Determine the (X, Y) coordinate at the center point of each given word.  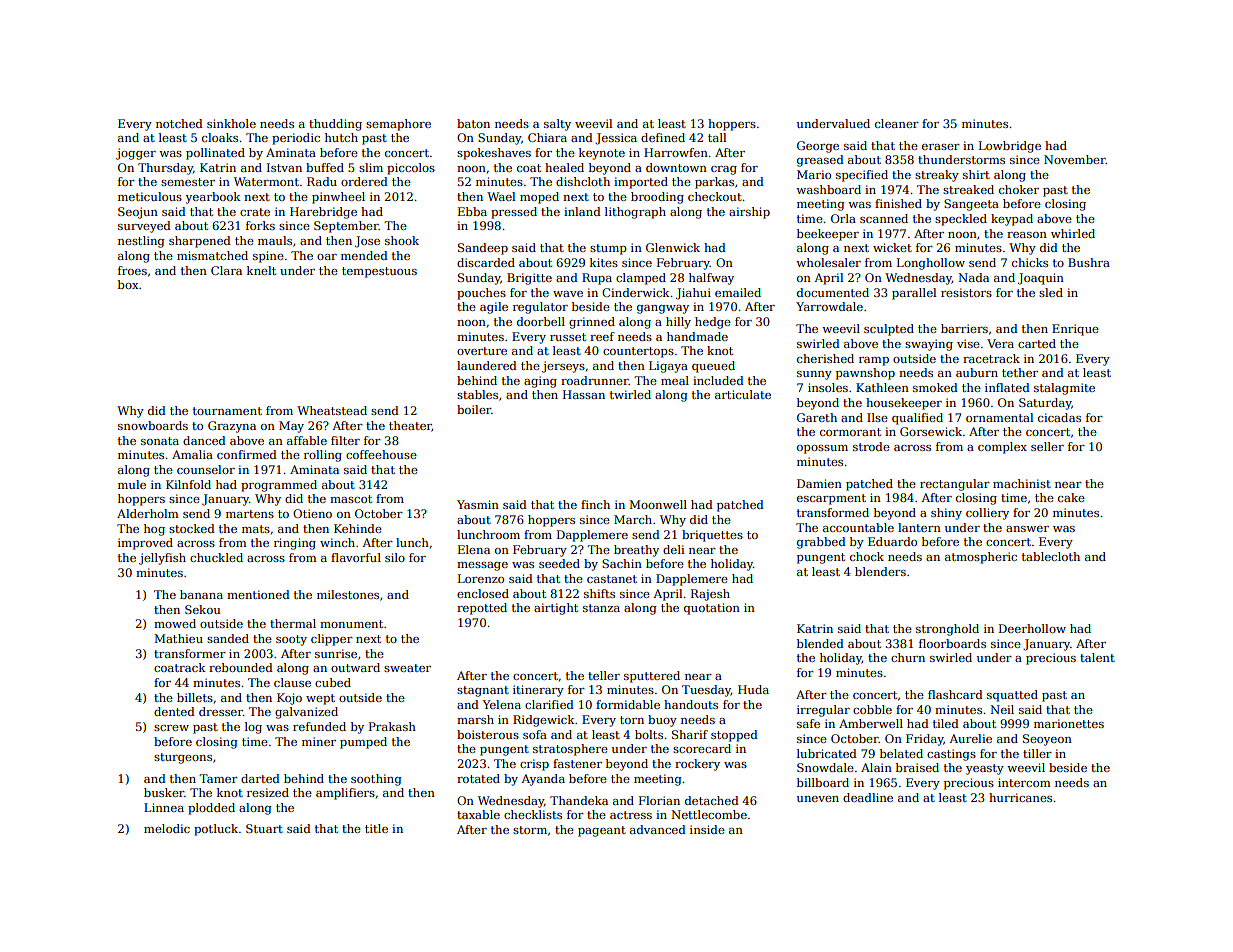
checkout (715, 196)
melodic (167, 828)
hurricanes (1020, 797)
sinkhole (231, 123)
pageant (602, 831)
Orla (843, 218)
